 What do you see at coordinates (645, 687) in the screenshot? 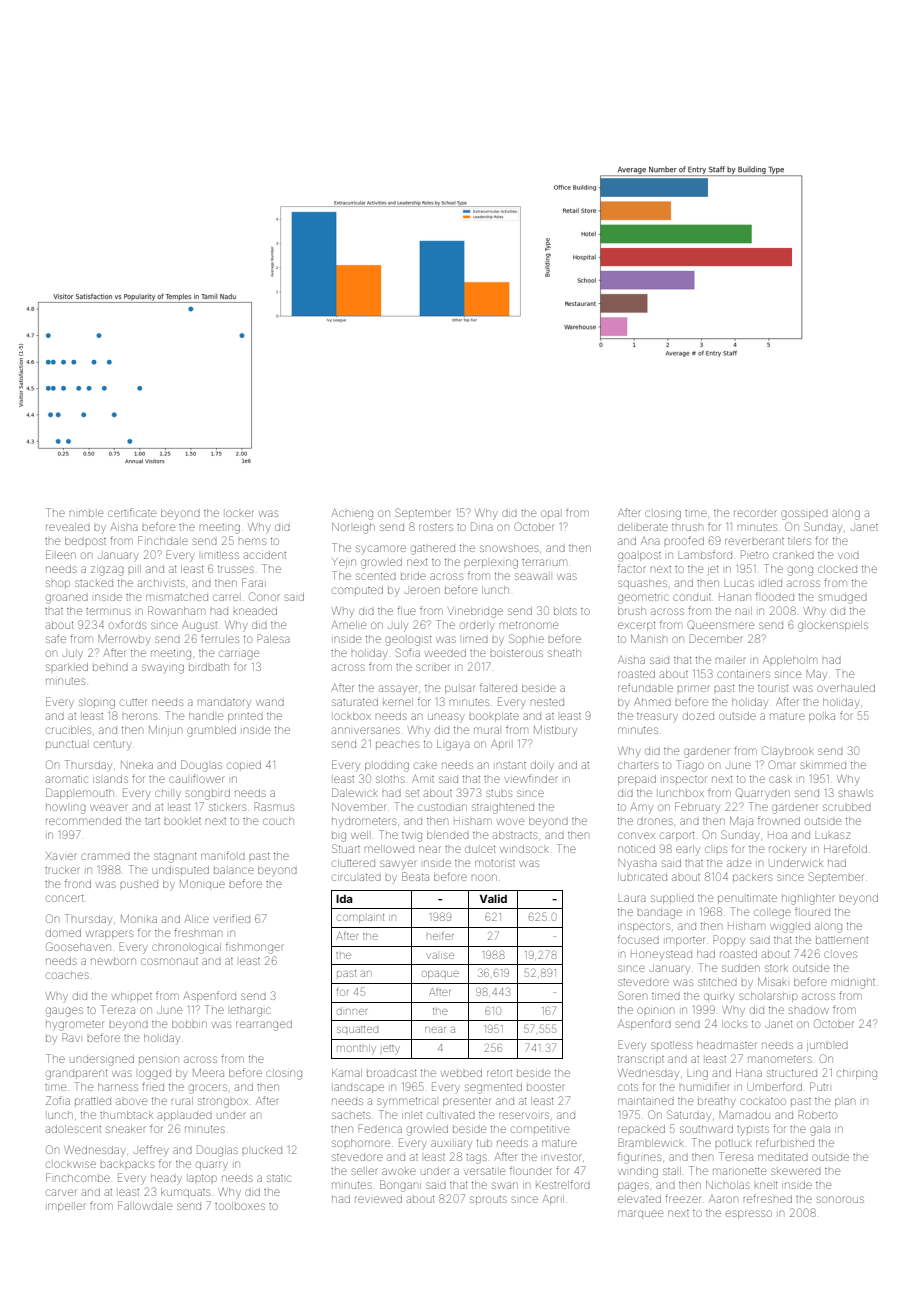
I see `refundable` at bounding box center [645, 687].
